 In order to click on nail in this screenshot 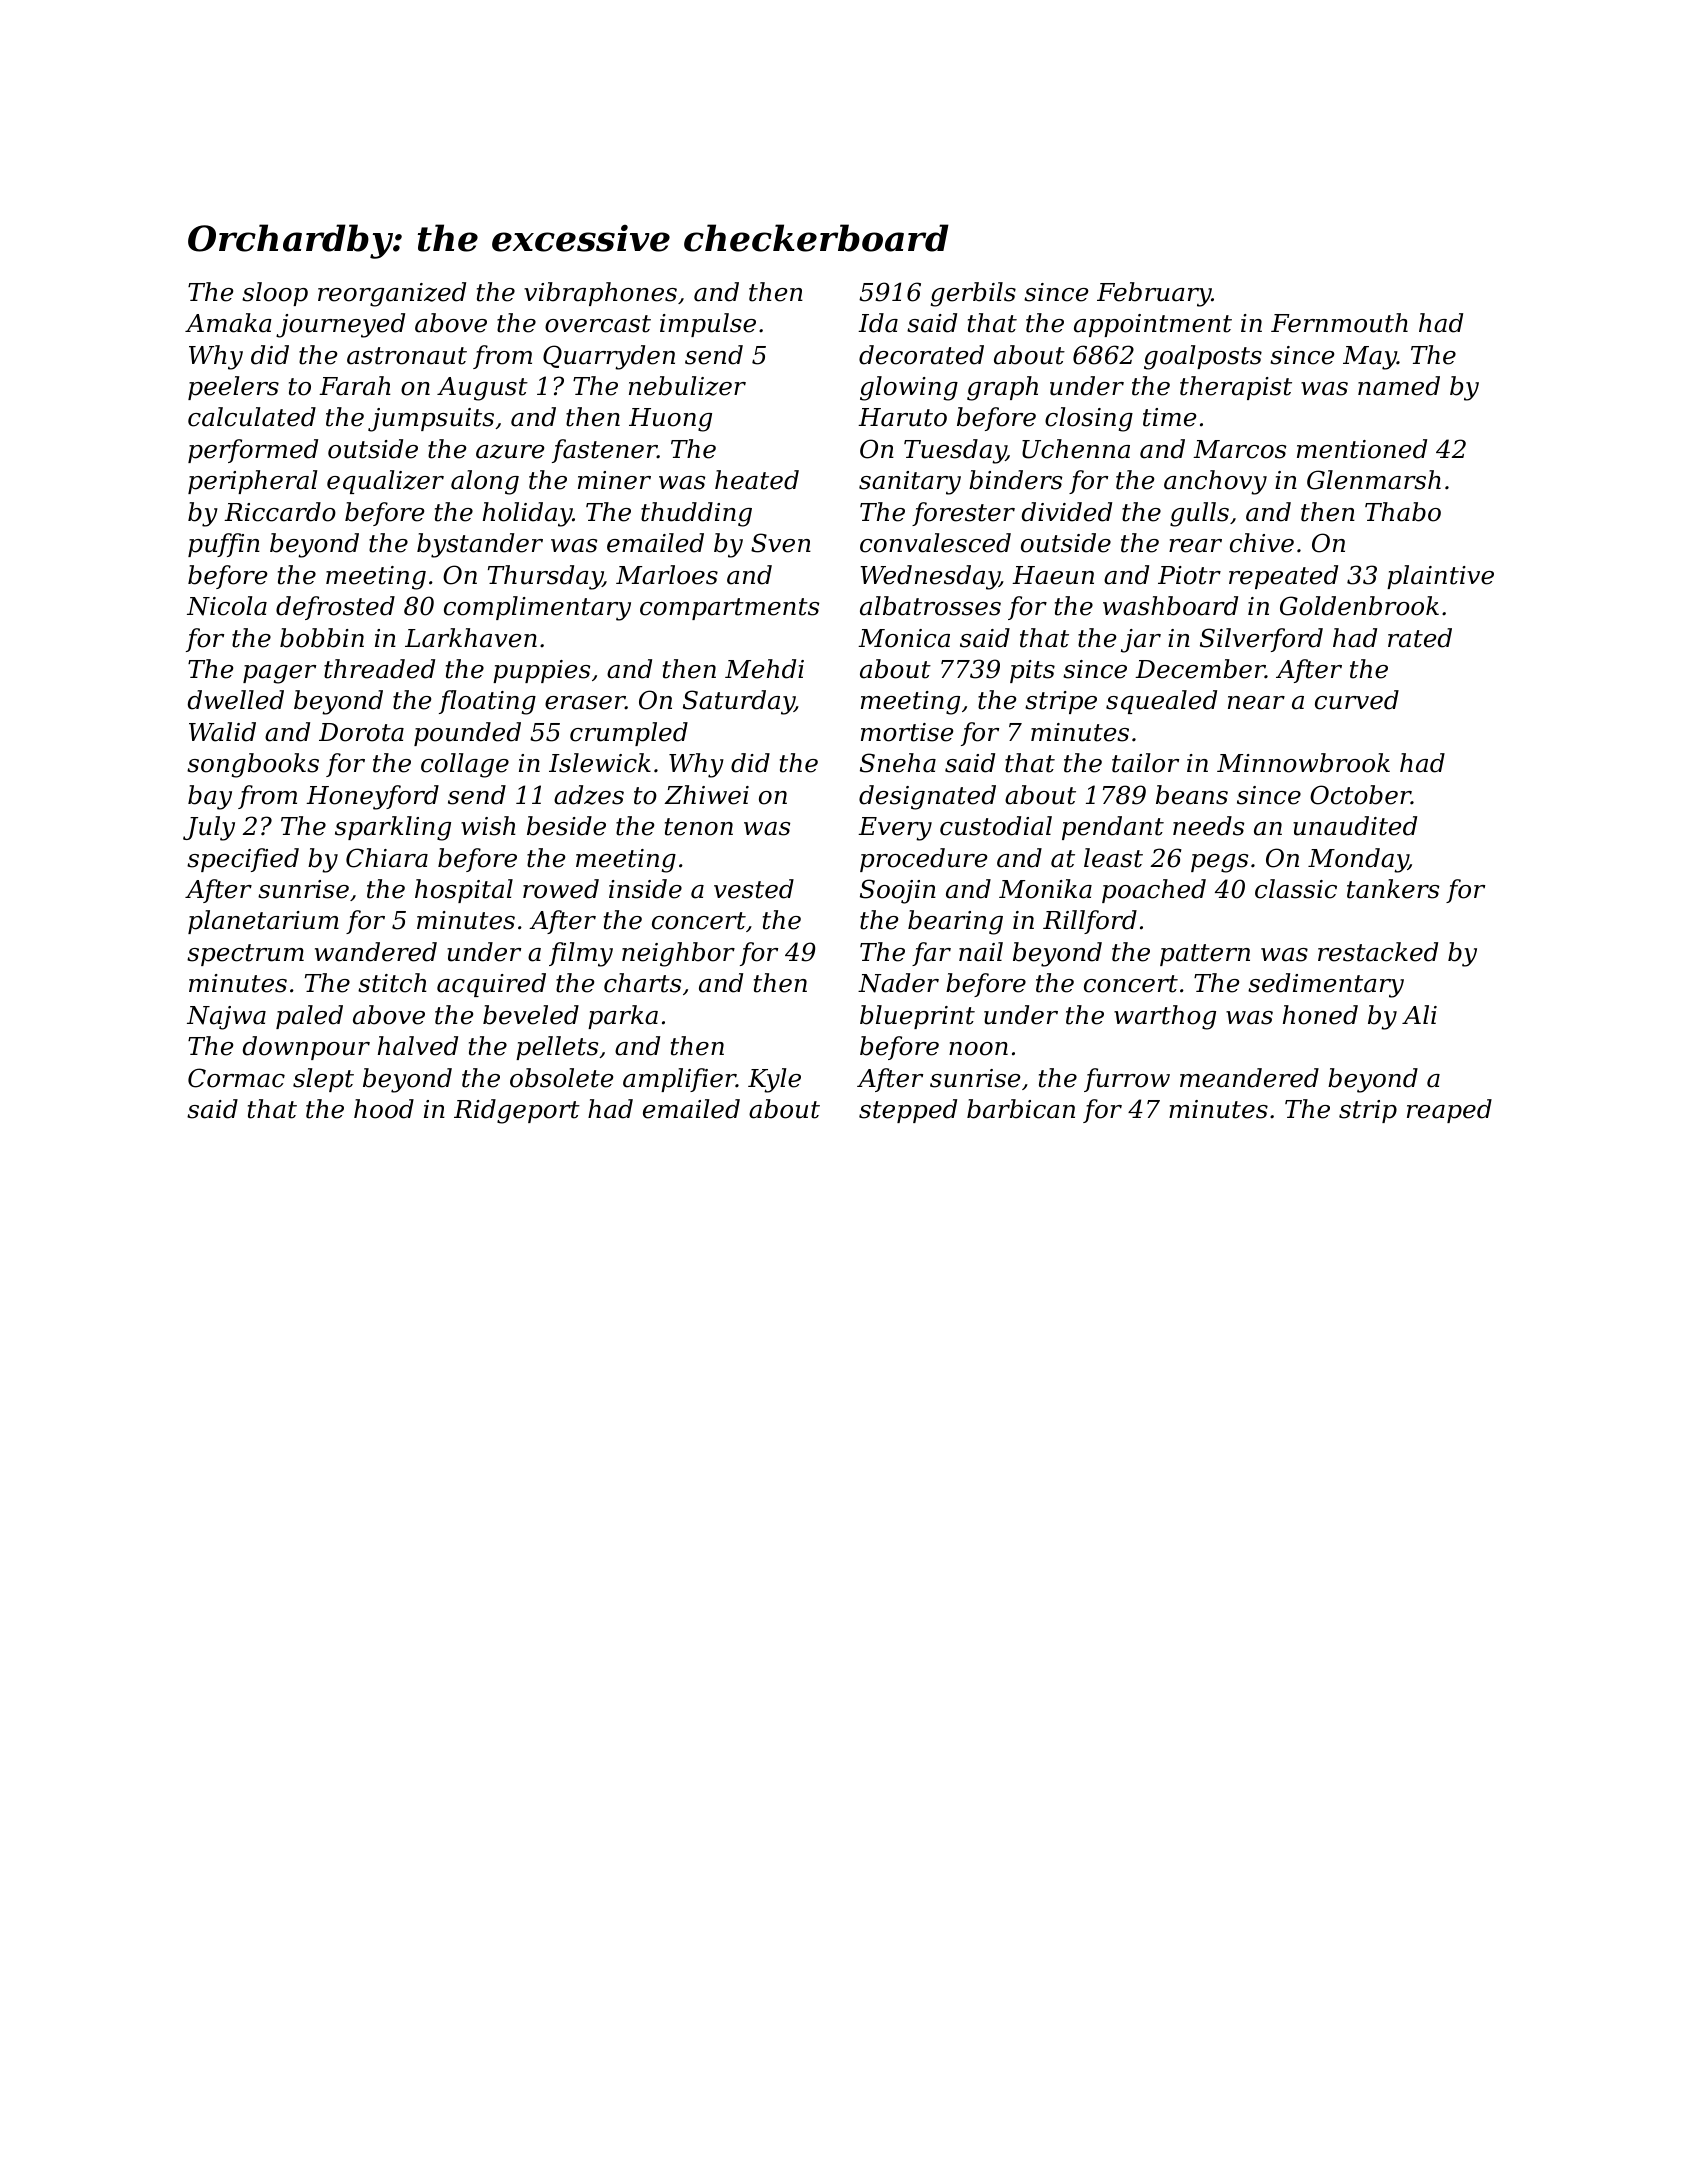, I will do `click(981, 952)`.
